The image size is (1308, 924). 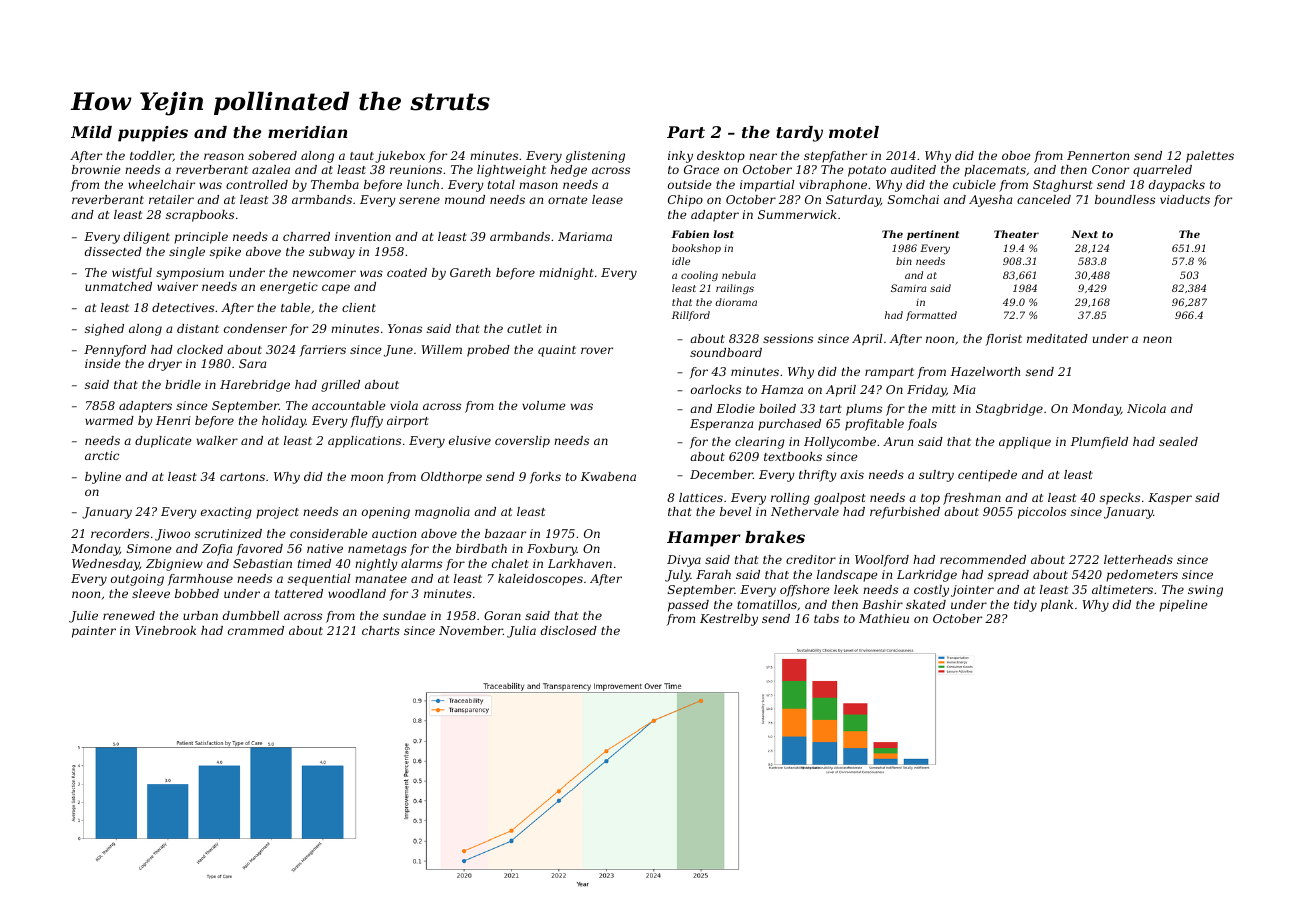 What do you see at coordinates (256, 630) in the image?
I see `crammed` at bounding box center [256, 630].
